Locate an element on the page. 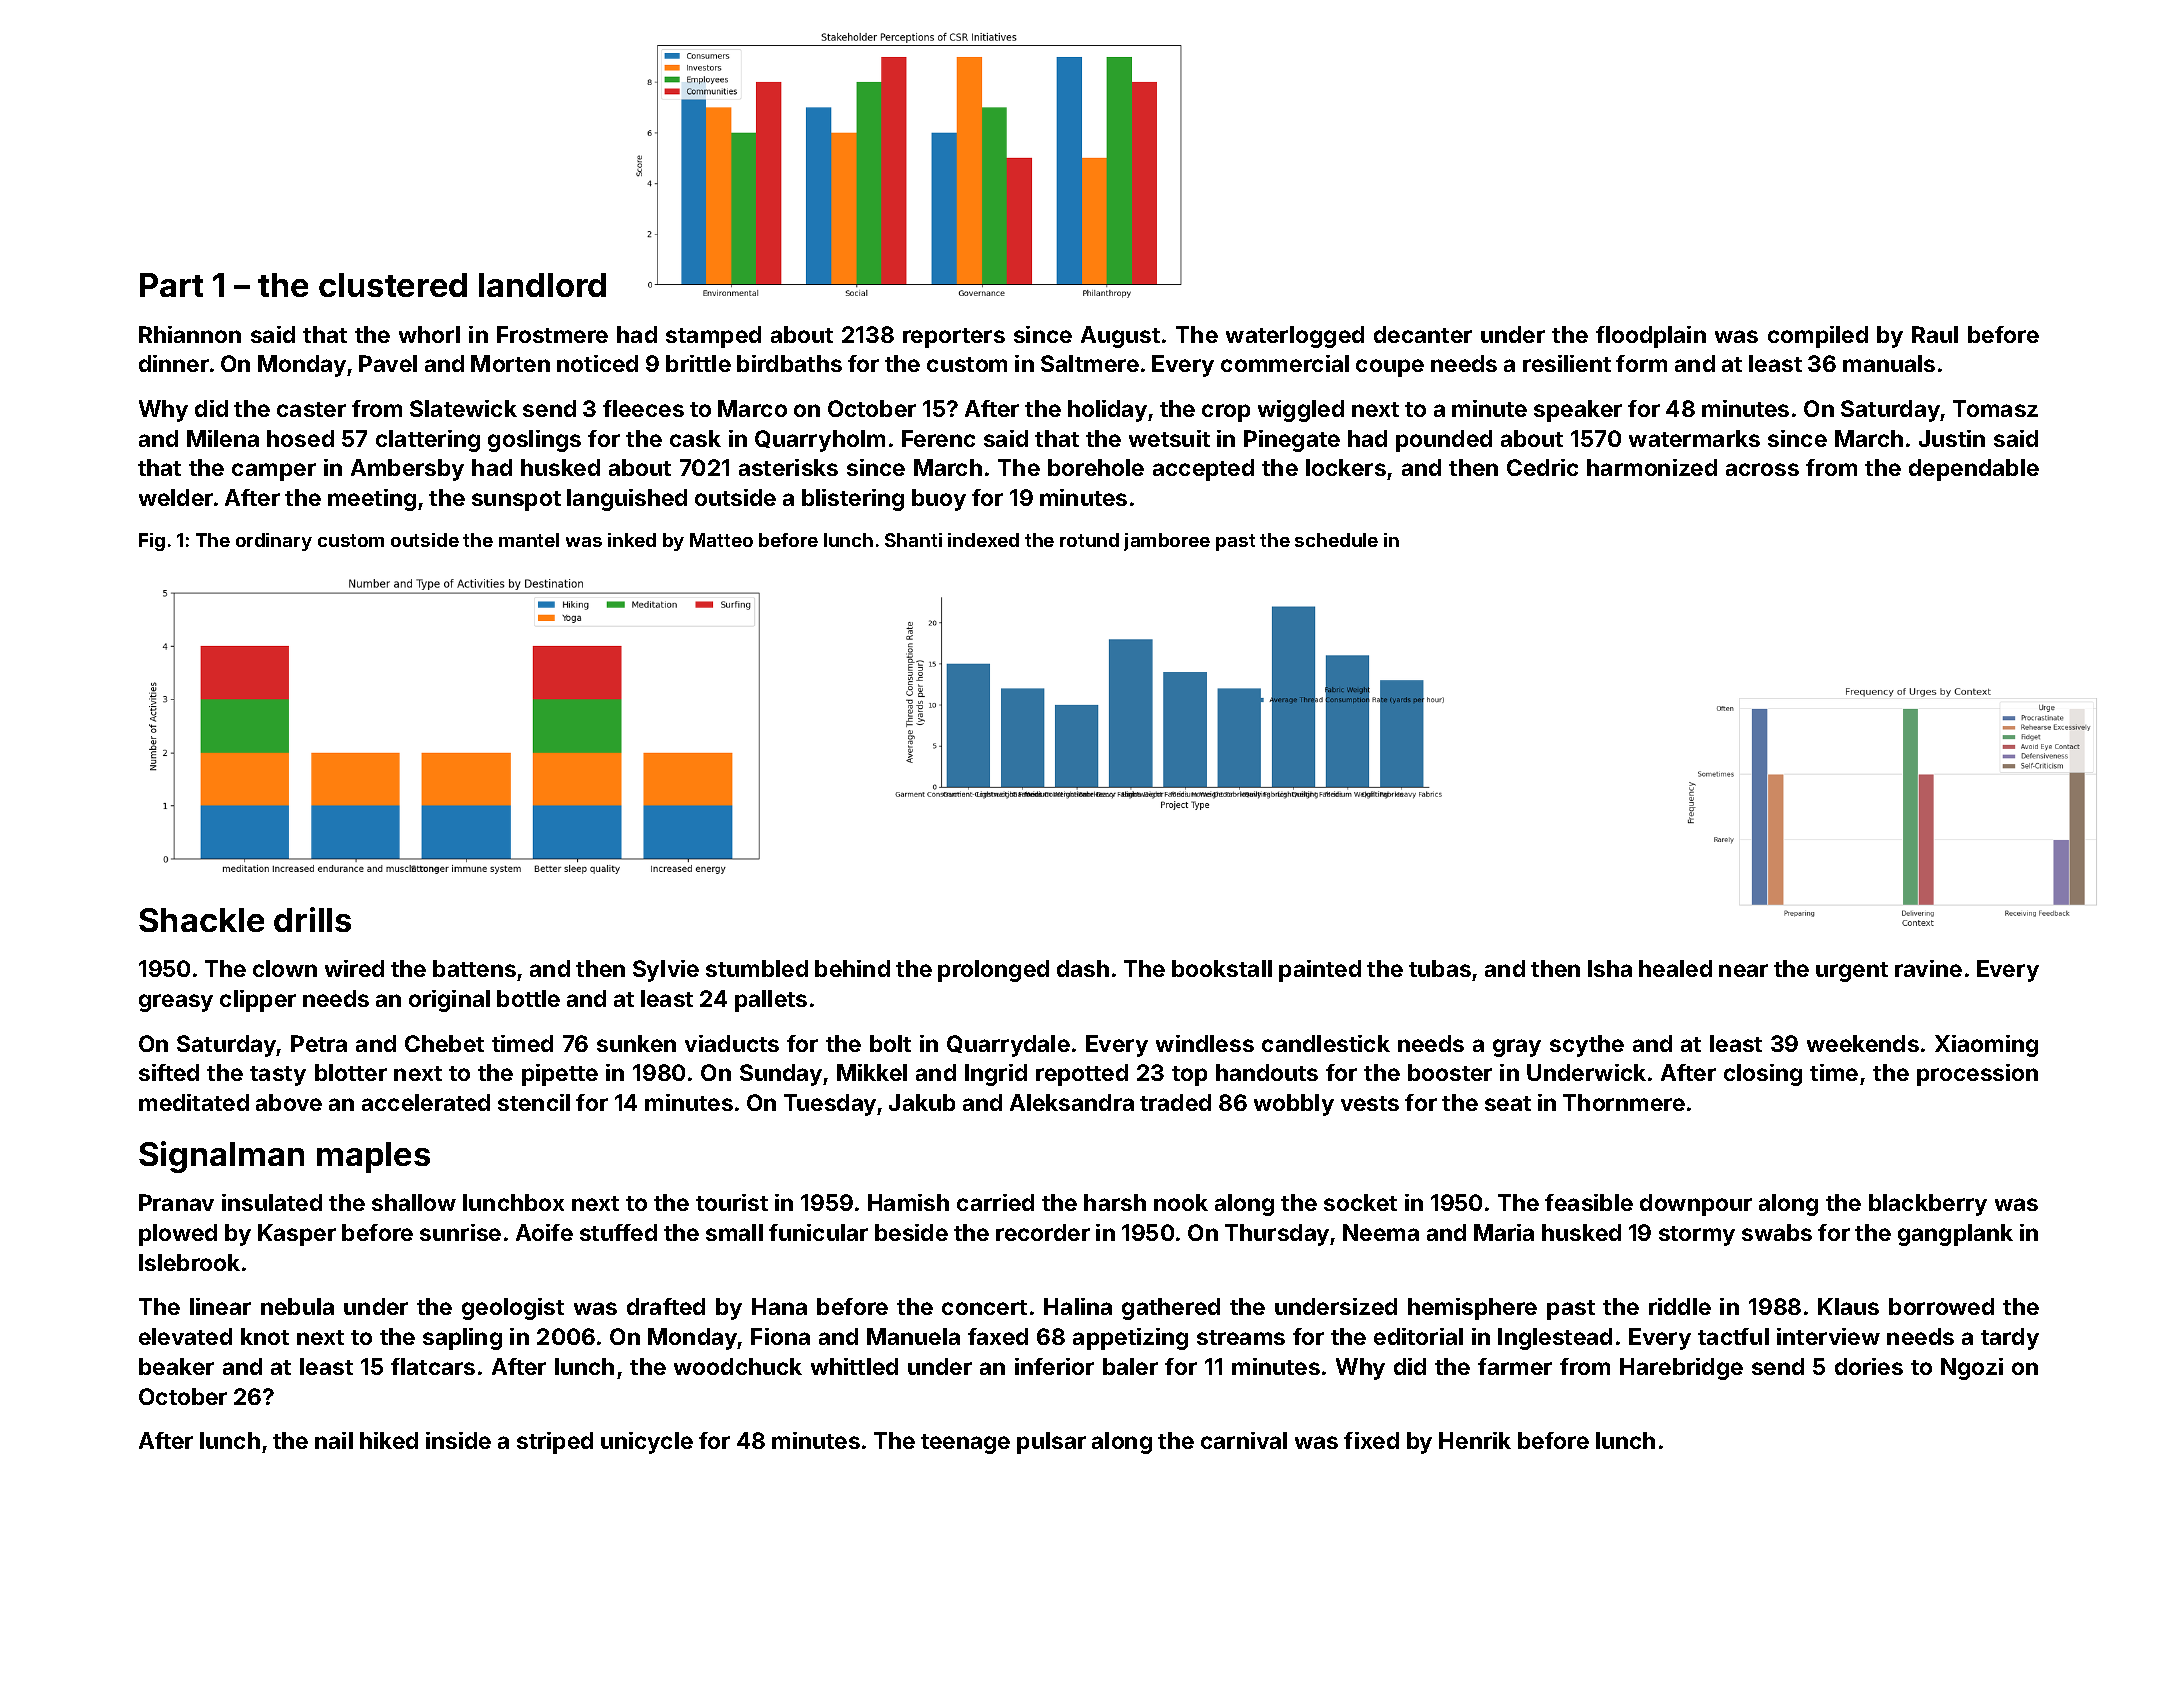 The height and width of the image is (1683, 2178). whorl is located at coordinates (429, 334).
